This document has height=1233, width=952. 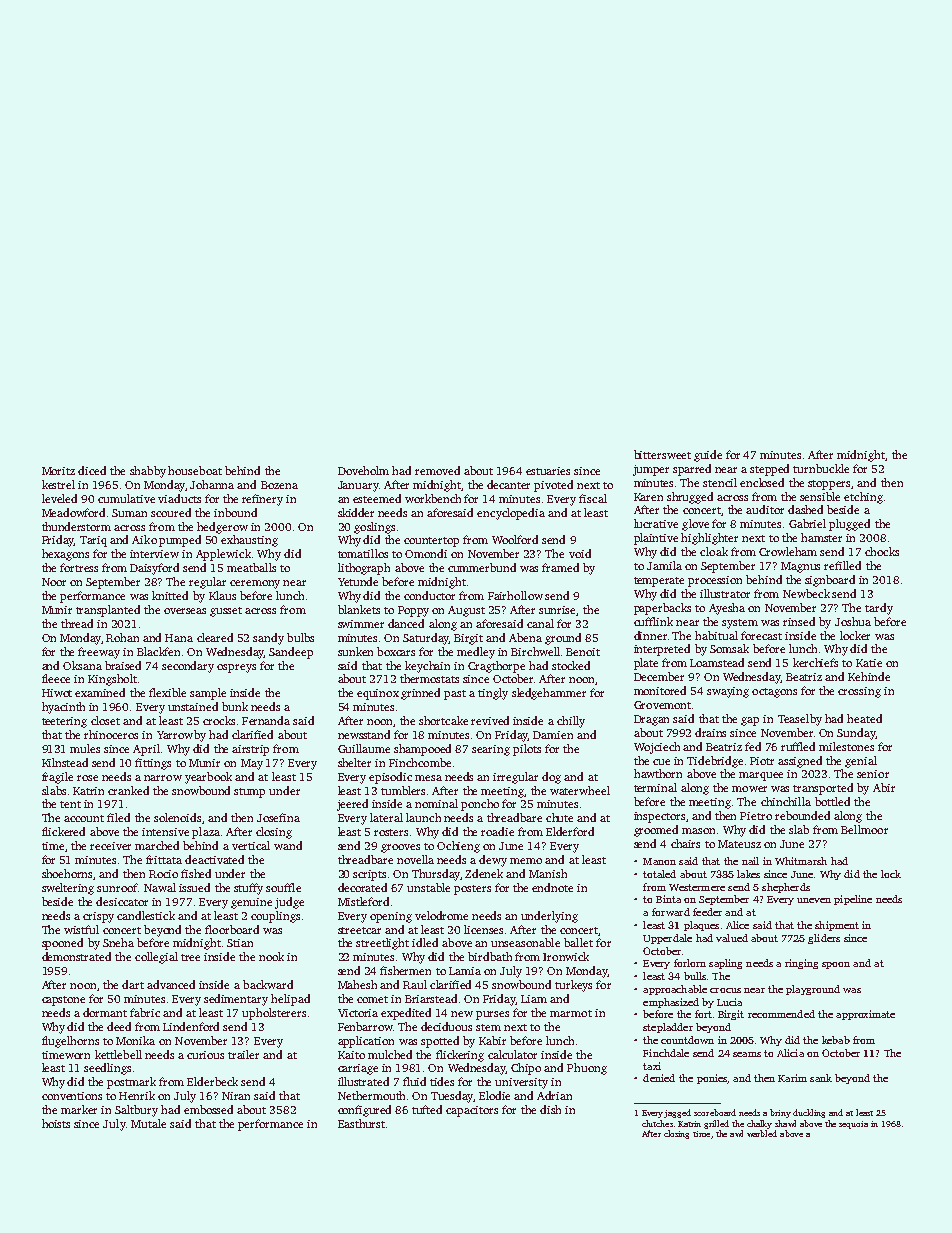 I want to click on stoppers, so click(x=829, y=485).
